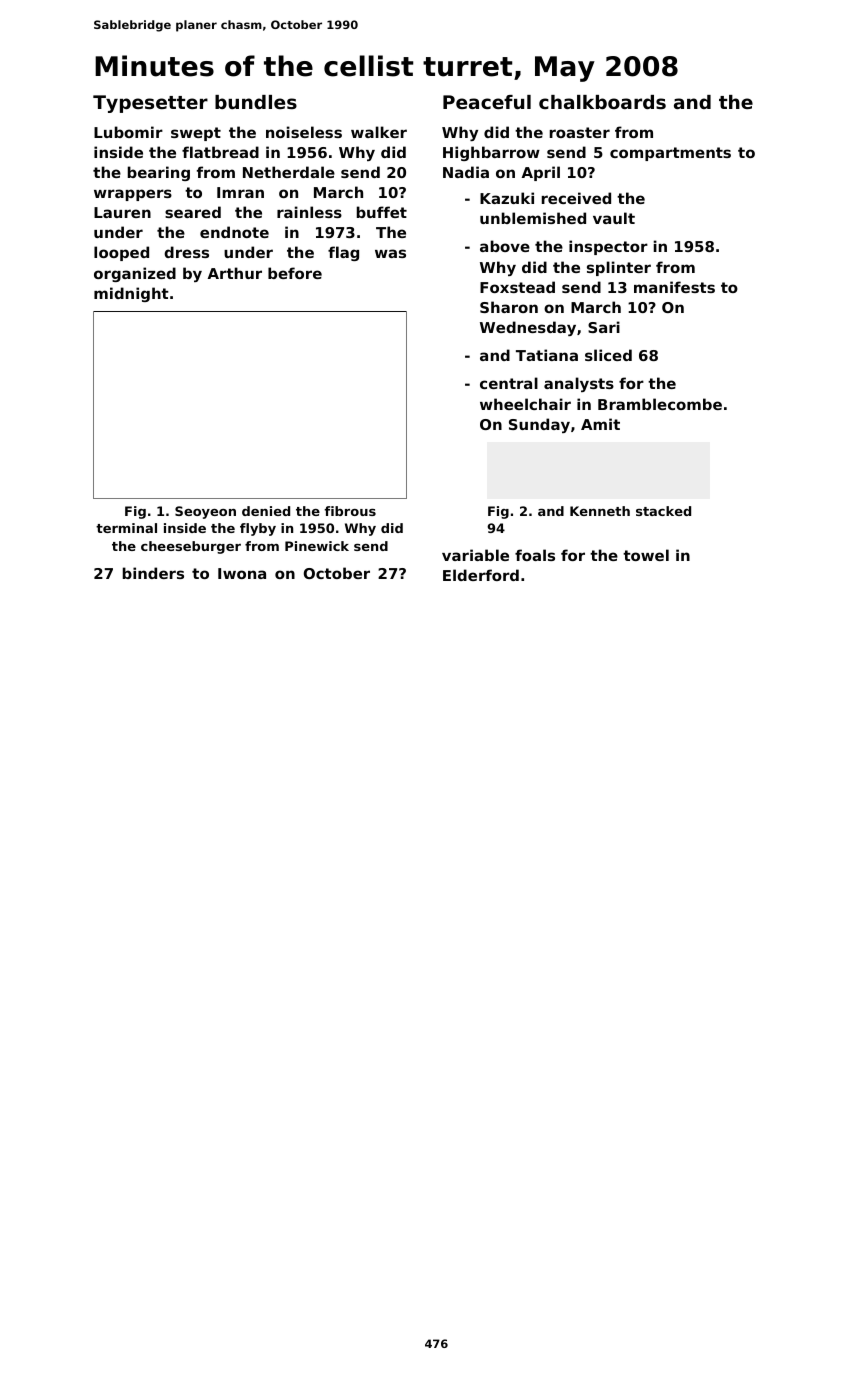  Describe the element at coordinates (382, 212) in the screenshot. I see `buffet` at that location.
